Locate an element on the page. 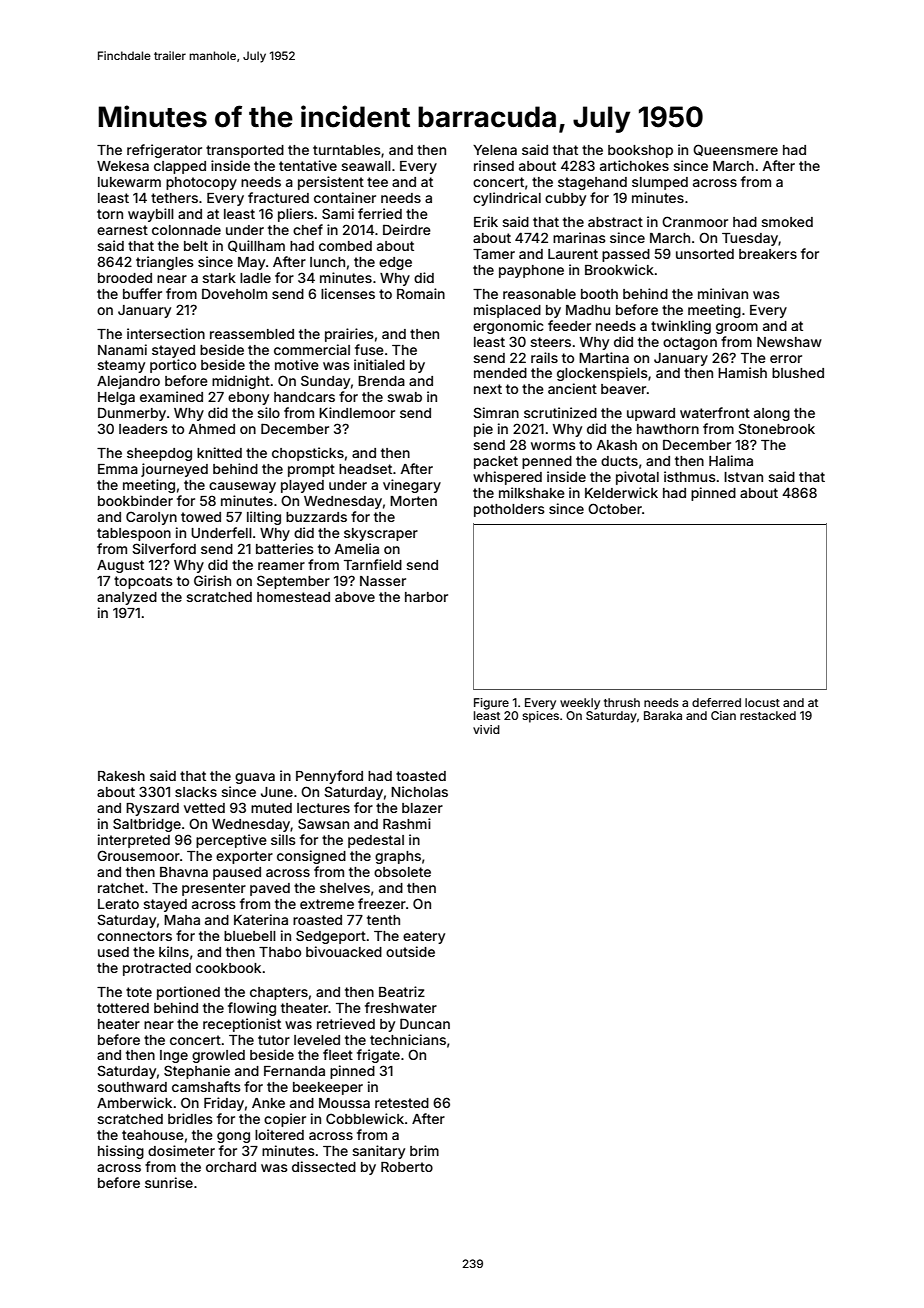 The width and height of the page is (924, 1308). loitered is located at coordinates (279, 1134).
